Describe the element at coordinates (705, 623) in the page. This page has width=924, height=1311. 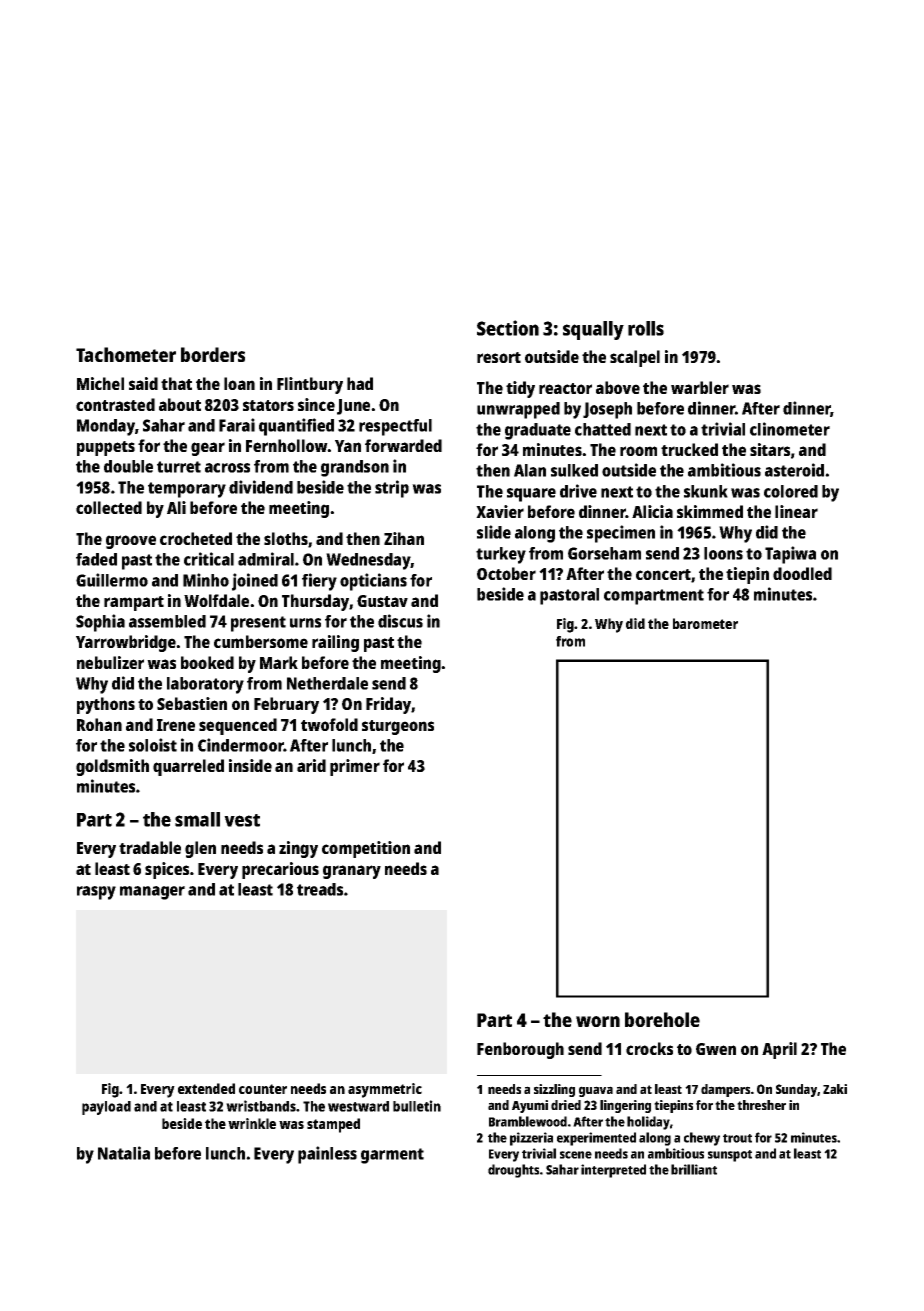
I see `barometer` at that location.
